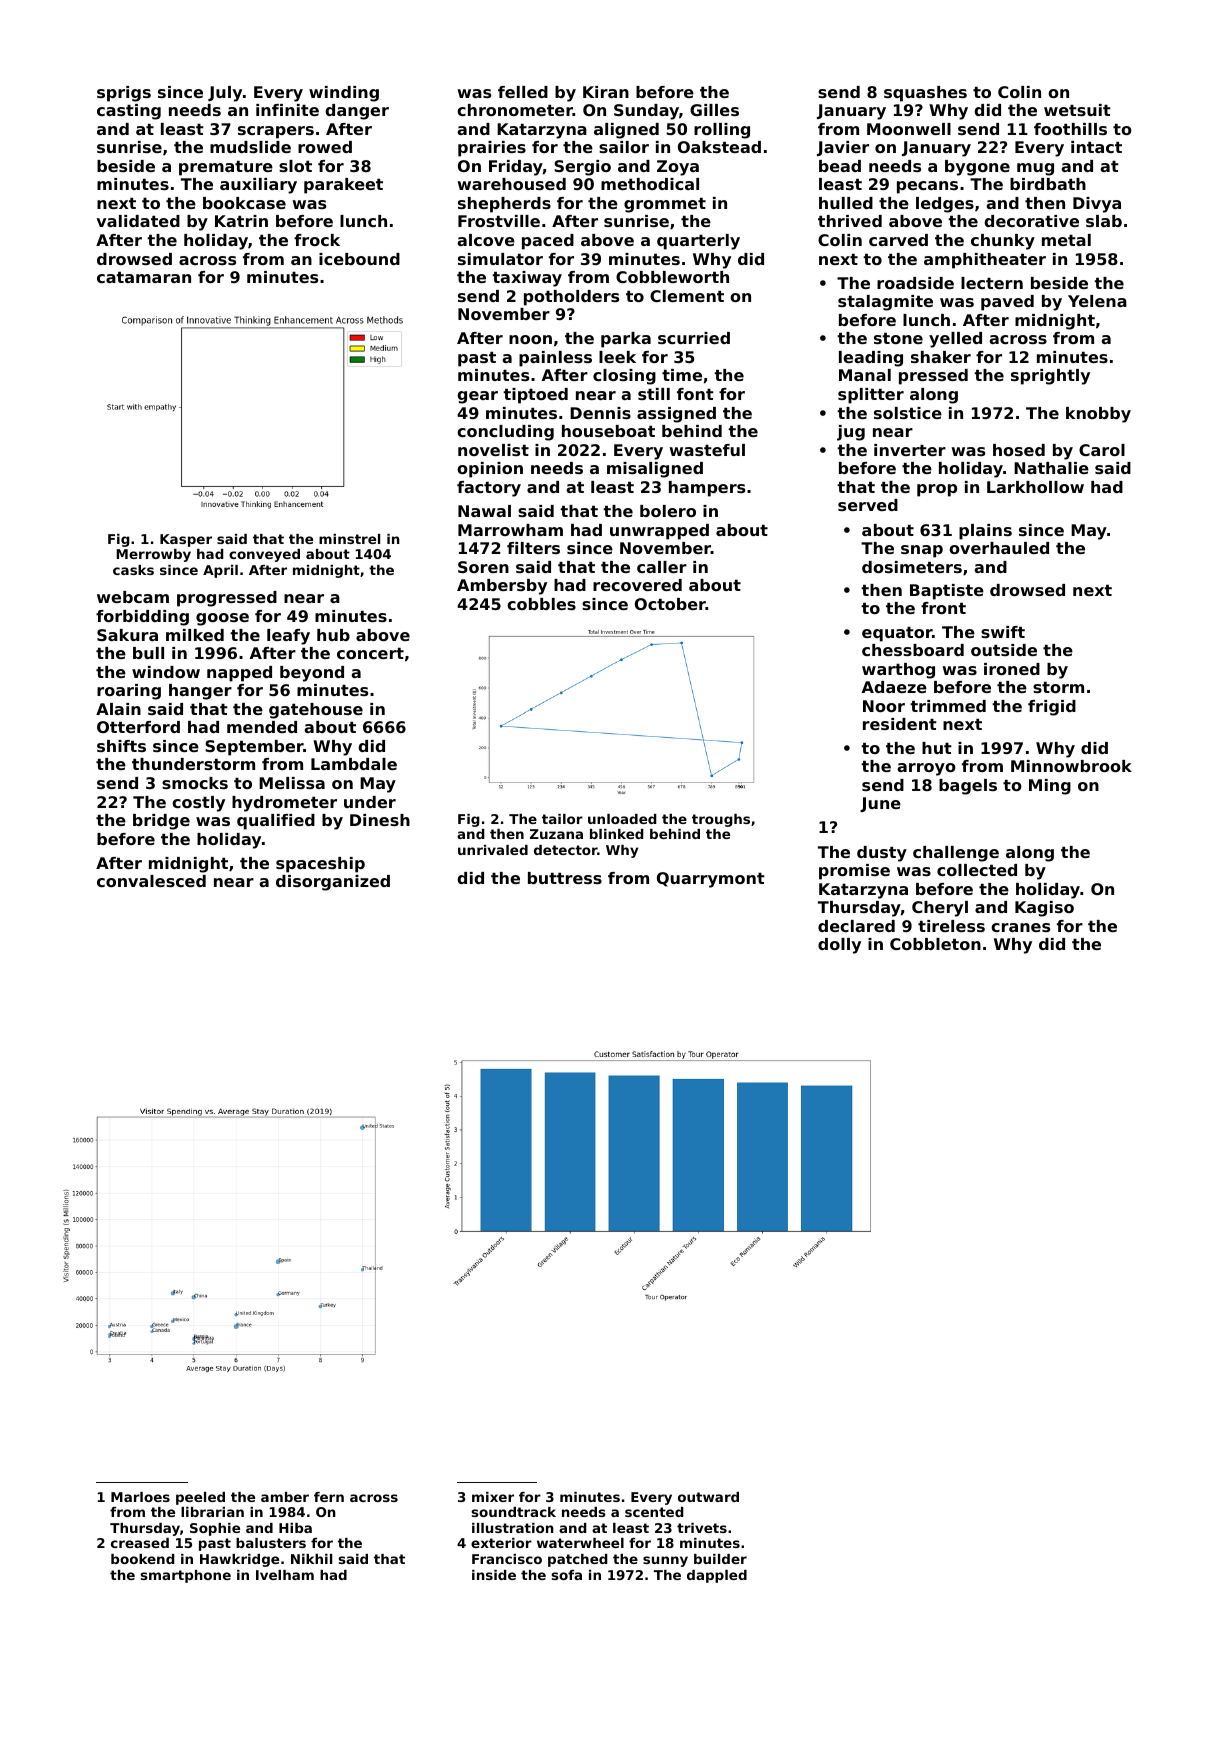  What do you see at coordinates (1077, 110) in the image?
I see `wetsuit` at bounding box center [1077, 110].
